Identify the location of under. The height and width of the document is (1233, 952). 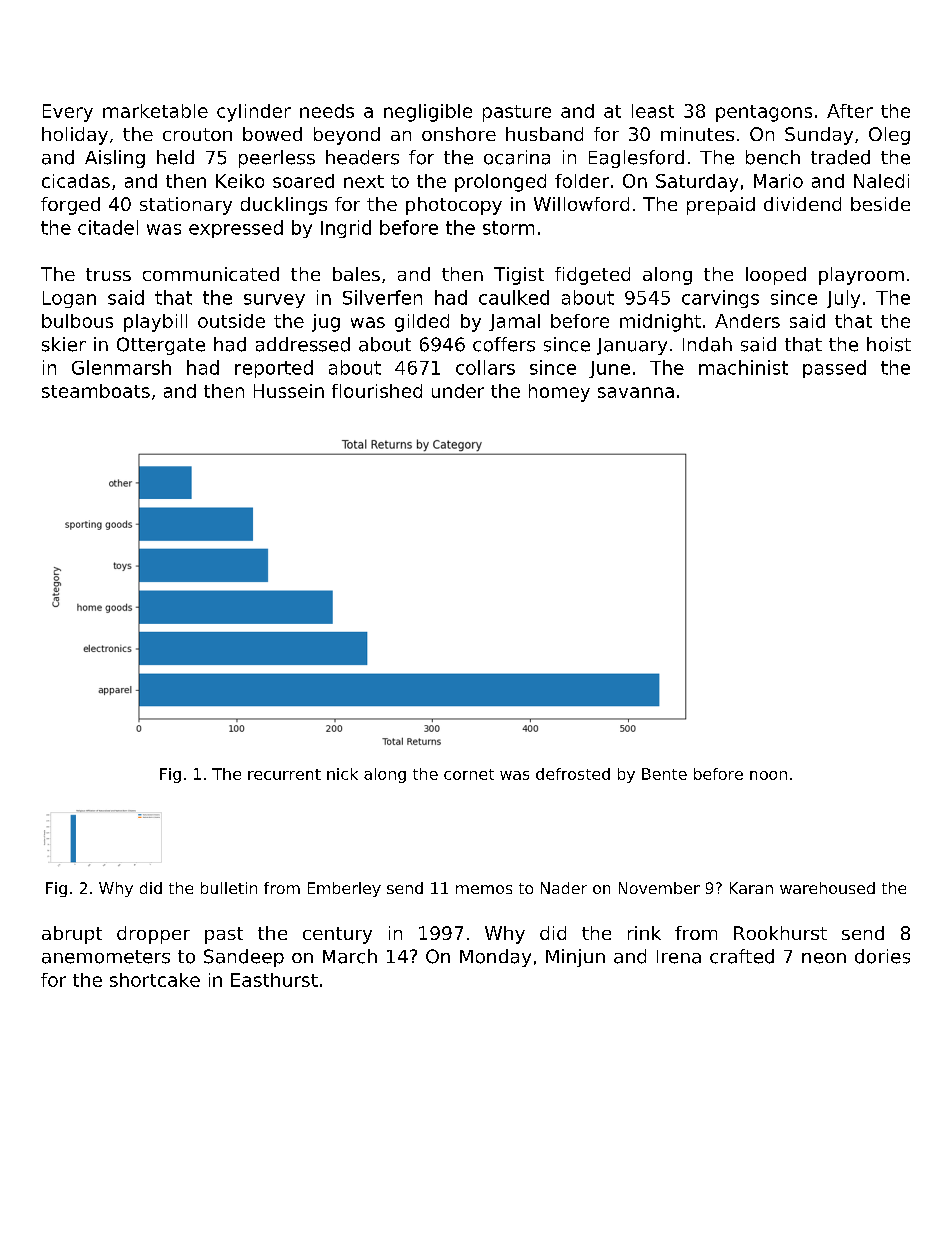
(458, 391).
